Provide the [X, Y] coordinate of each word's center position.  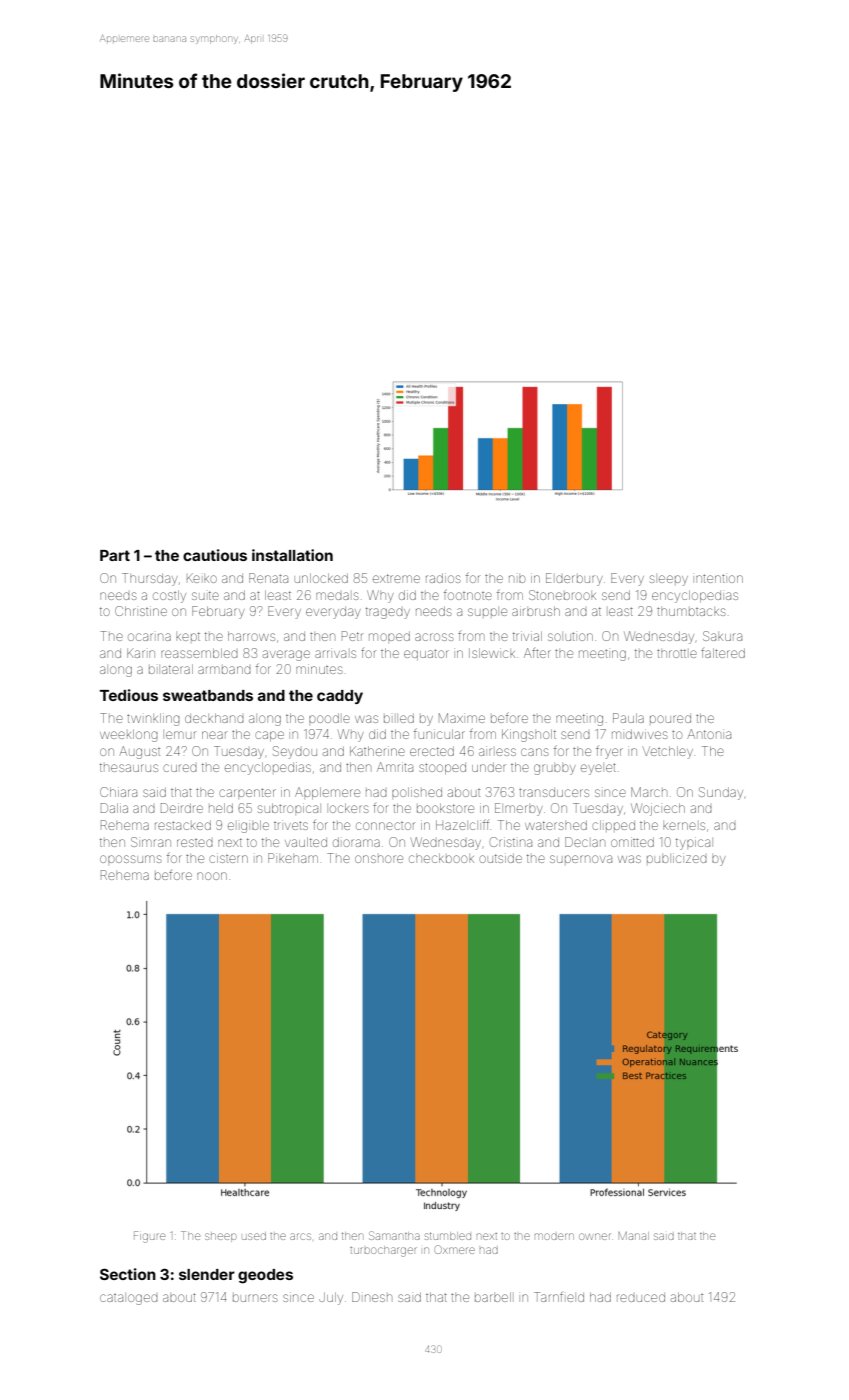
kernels [684, 826]
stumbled [448, 1236]
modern [554, 1236]
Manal [633, 1236]
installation [292, 555]
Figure [149, 1237]
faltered [723, 653]
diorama [356, 842]
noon [212, 876]
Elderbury [574, 579]
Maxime [462, 718]
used [254, 1236]
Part [115, 555]
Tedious [129, 695]
